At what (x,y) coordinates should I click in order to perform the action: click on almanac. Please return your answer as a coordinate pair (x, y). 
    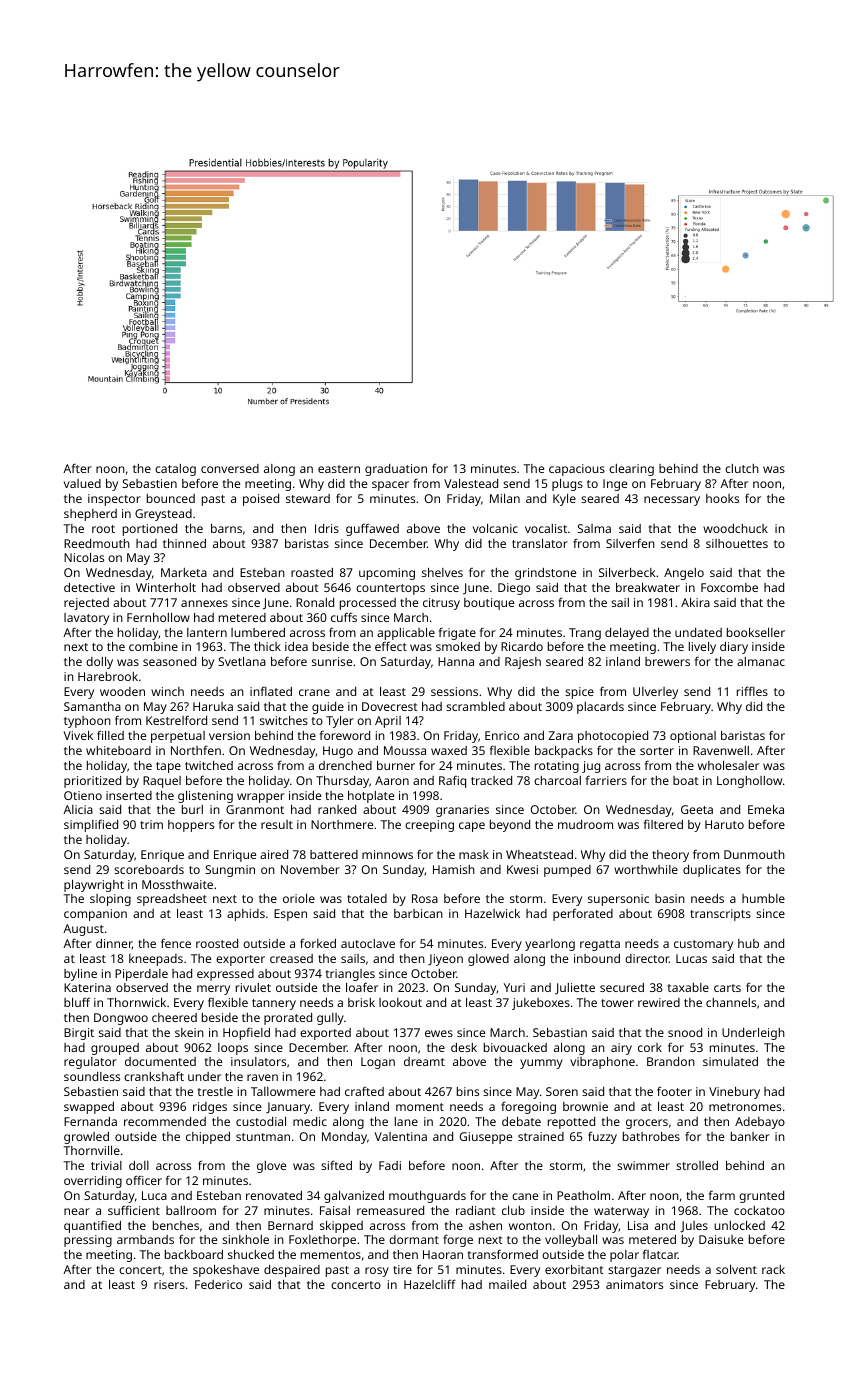
    Looking at the image, I should click on (761, 661).
